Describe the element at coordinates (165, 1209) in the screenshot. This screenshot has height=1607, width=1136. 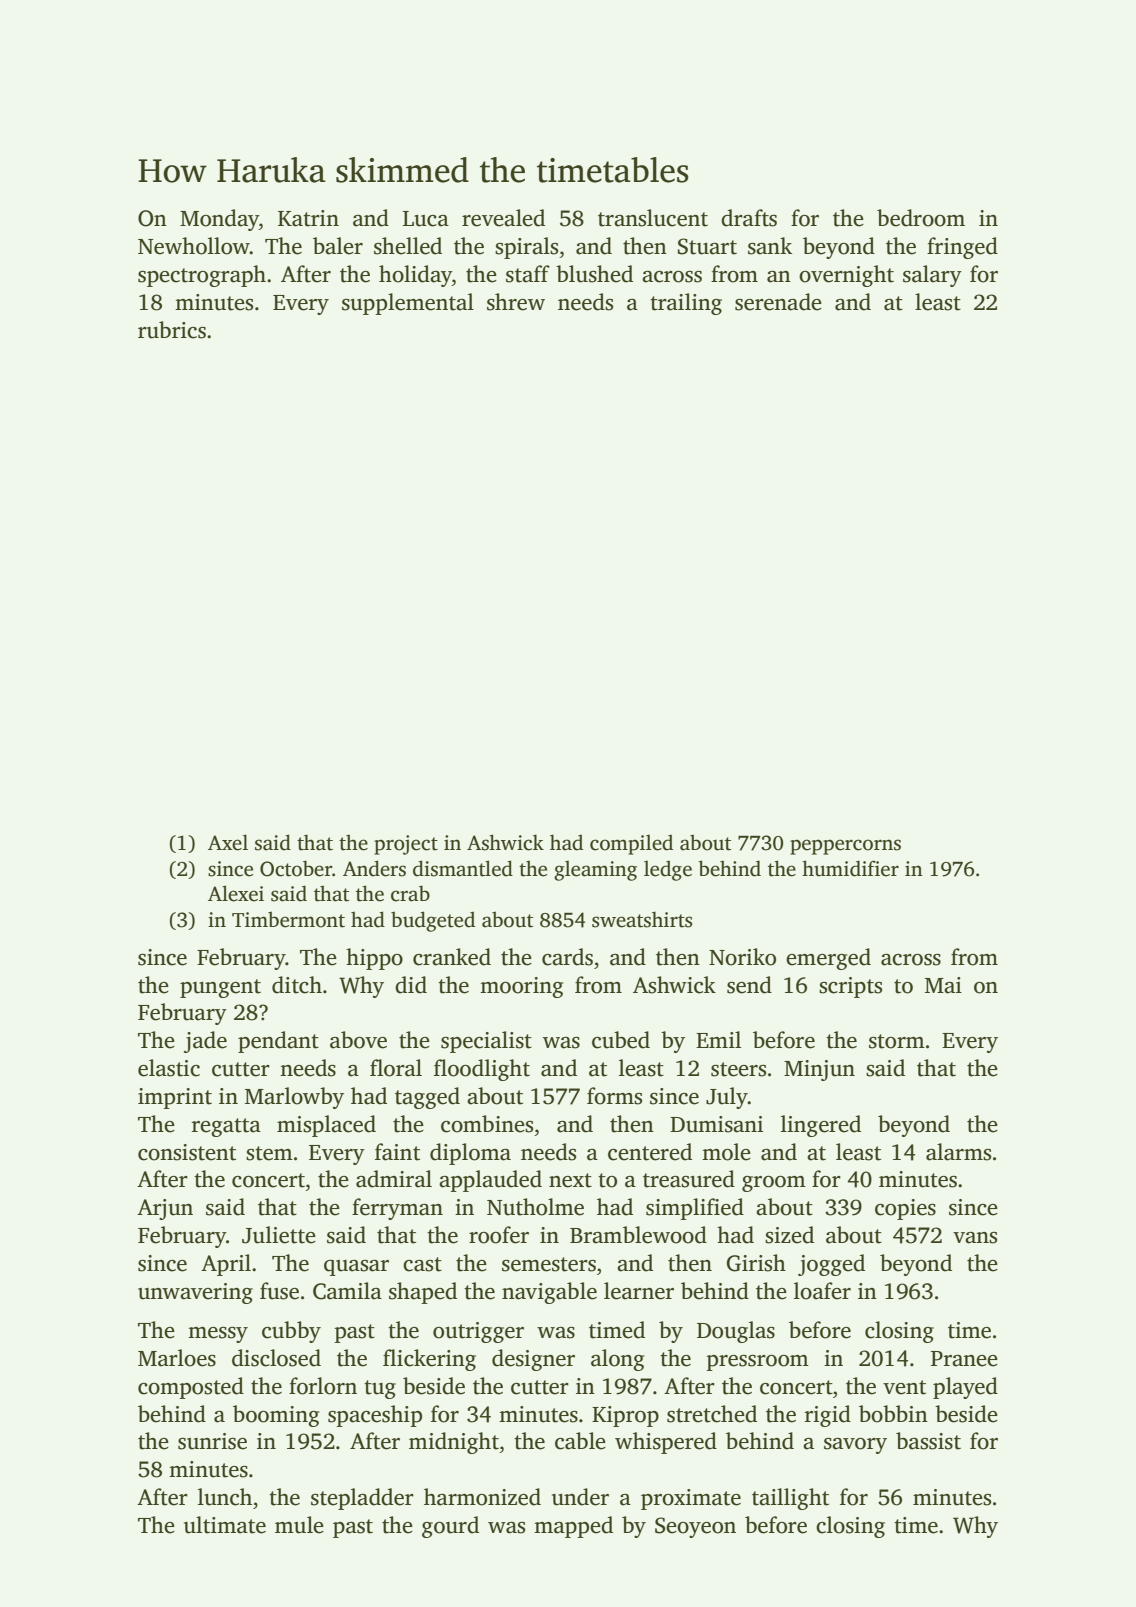
I see `Arjun` at that location.
